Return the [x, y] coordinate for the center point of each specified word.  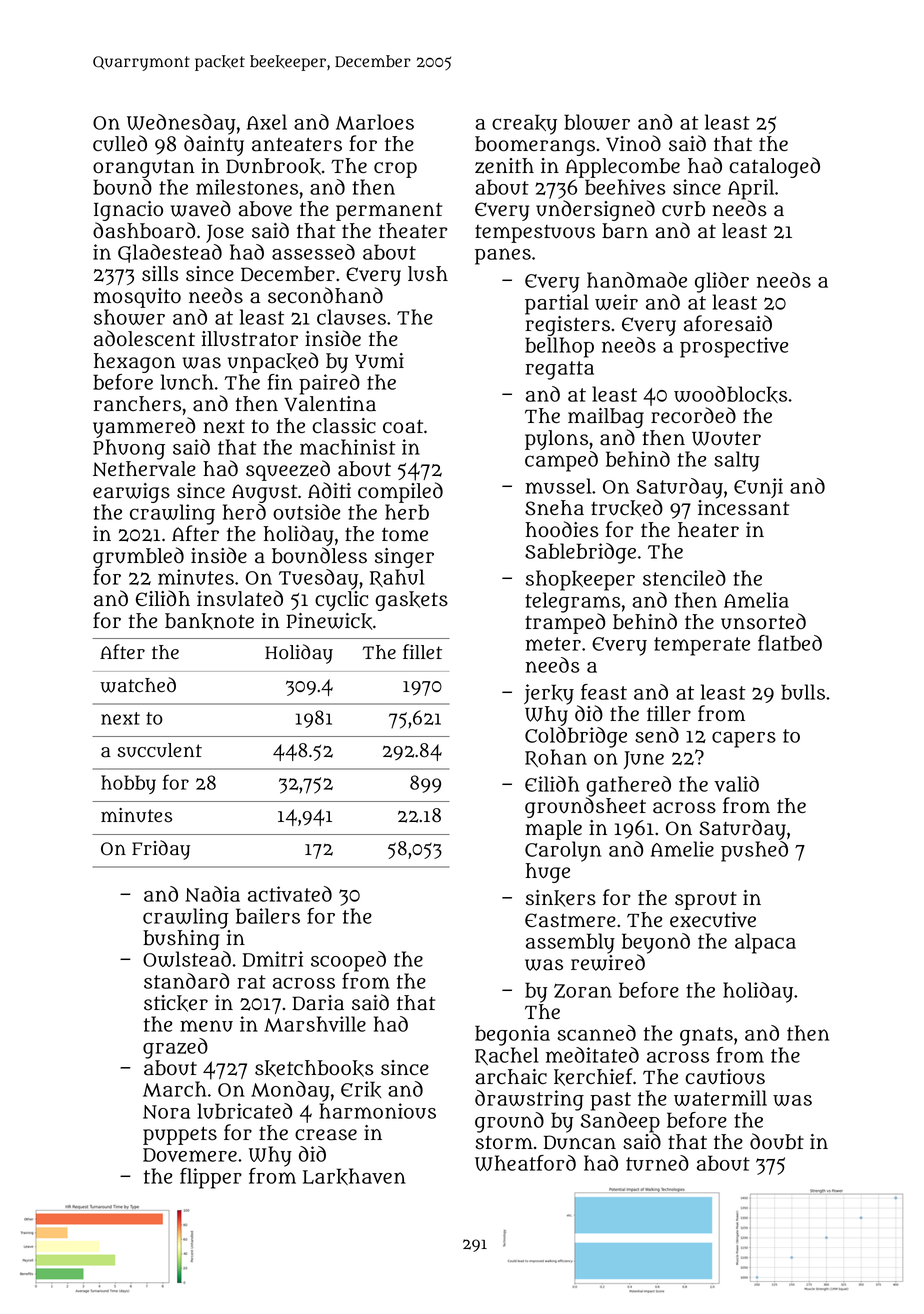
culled [120, 143]
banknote [209, 621]
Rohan [556, 758]
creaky [524, 124]
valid [736, 784]
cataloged [774, 167]
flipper [211, 1178]
